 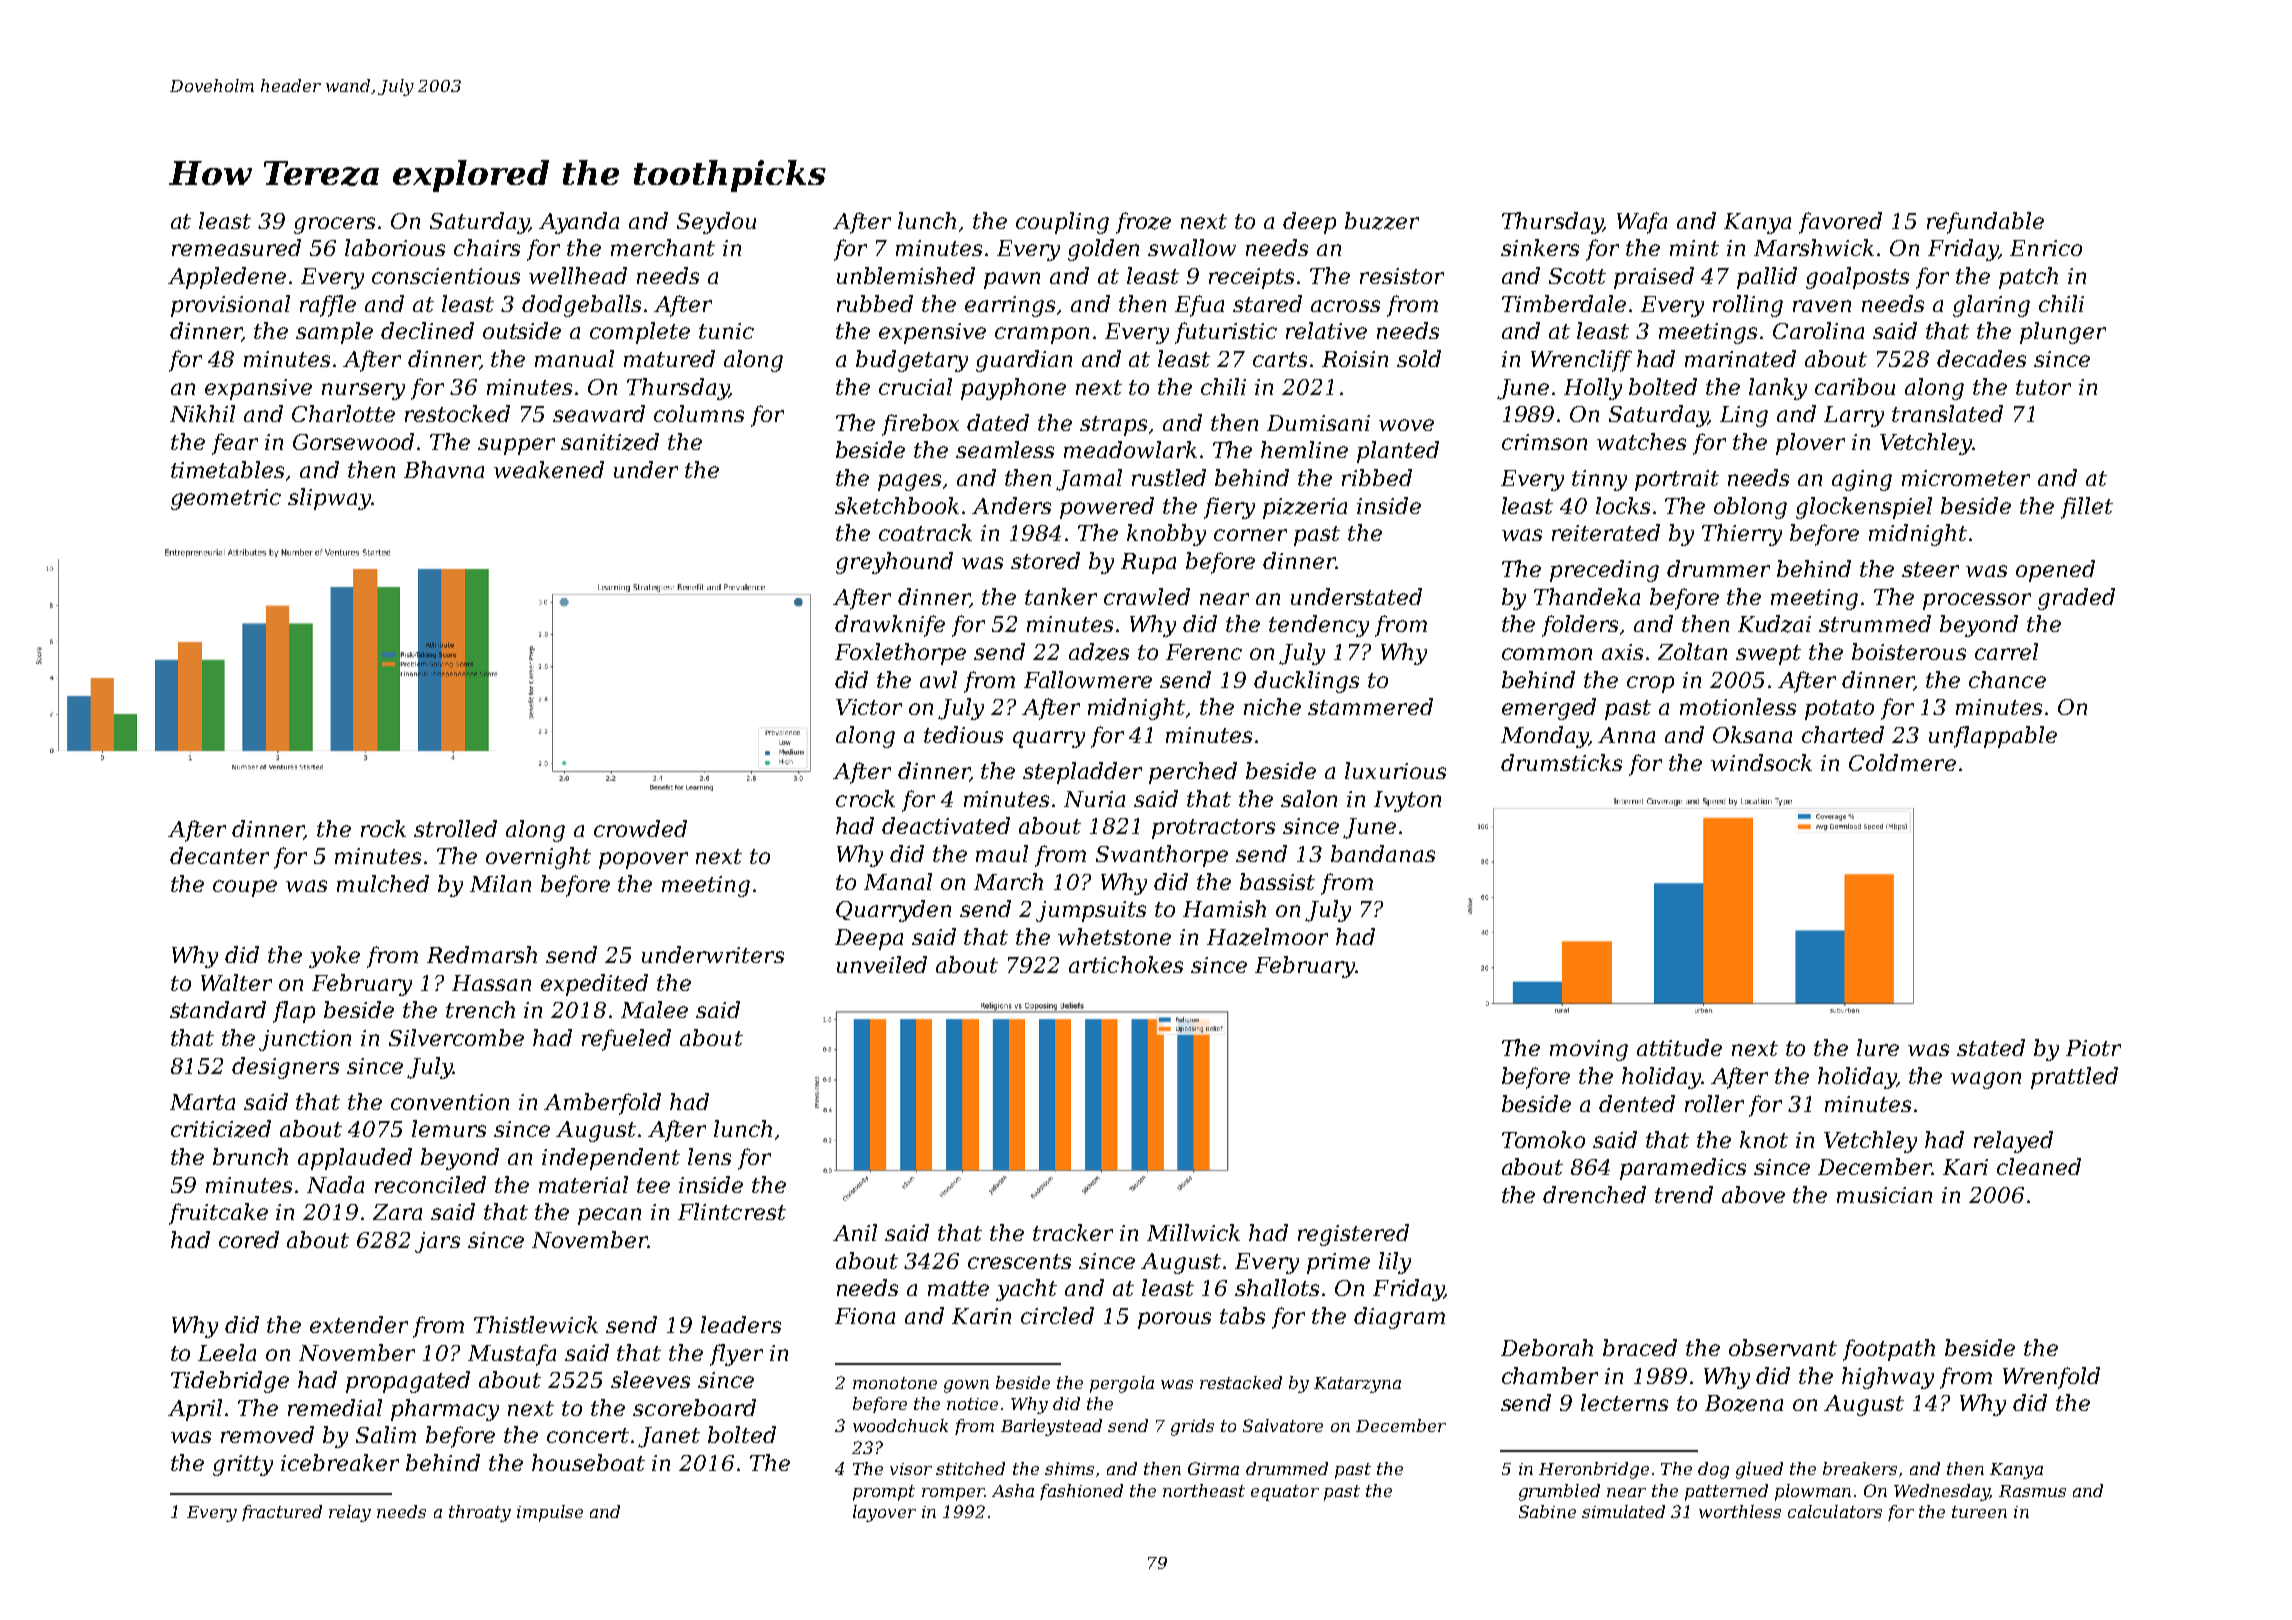 What do you see at coordinates (236, 247) in the page?
I see `remeasured` at bounding box center [236, 247].
